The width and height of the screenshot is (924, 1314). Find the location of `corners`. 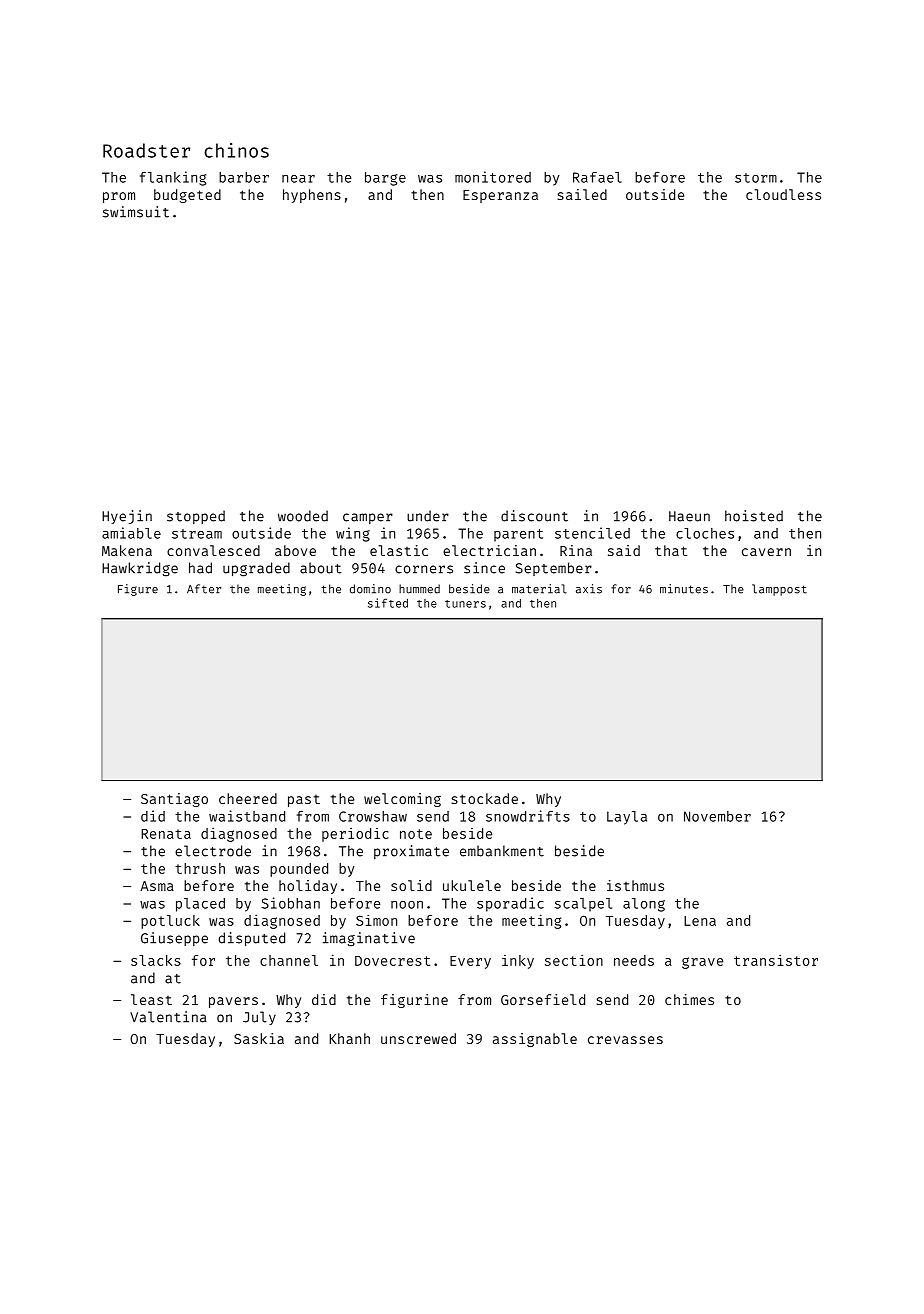

corners is located at coordinates (424, 569).
